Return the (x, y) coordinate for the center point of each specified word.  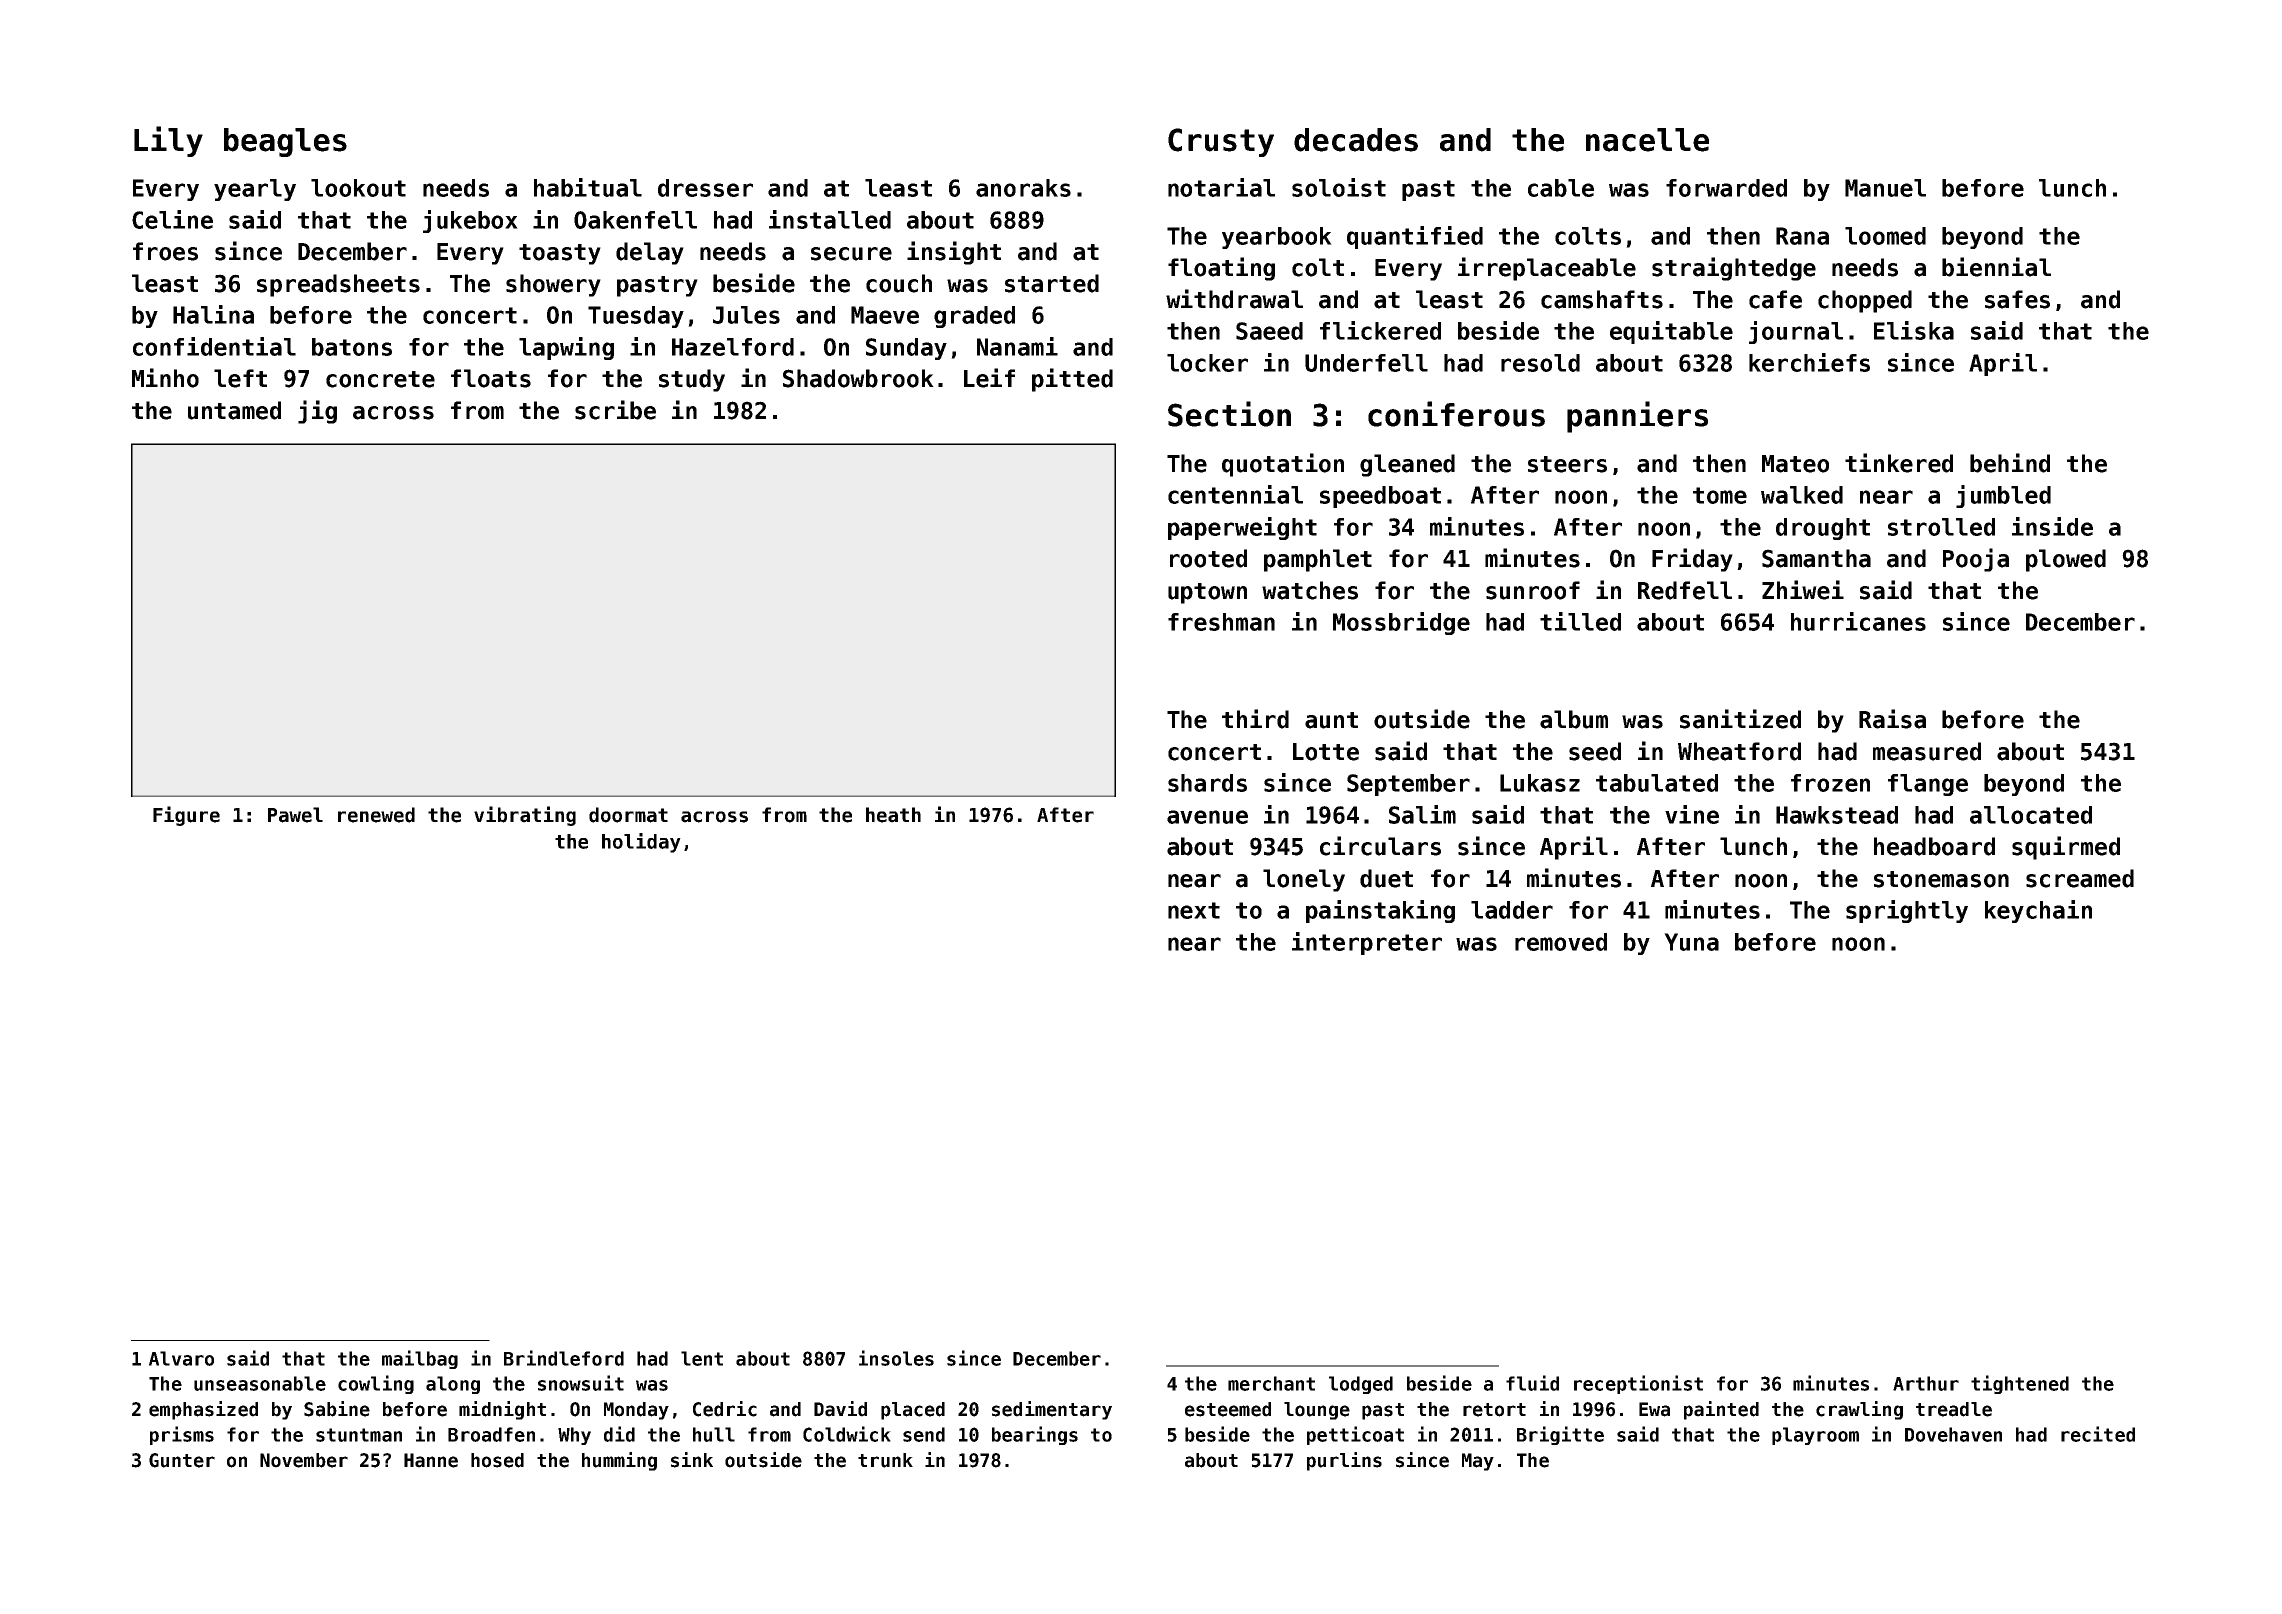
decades (1356, 140)
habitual (588, 187)
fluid (1532, 1383)
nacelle (1647, 140)
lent (702, 1358)
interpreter (1367, 943)
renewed (376, 815)
